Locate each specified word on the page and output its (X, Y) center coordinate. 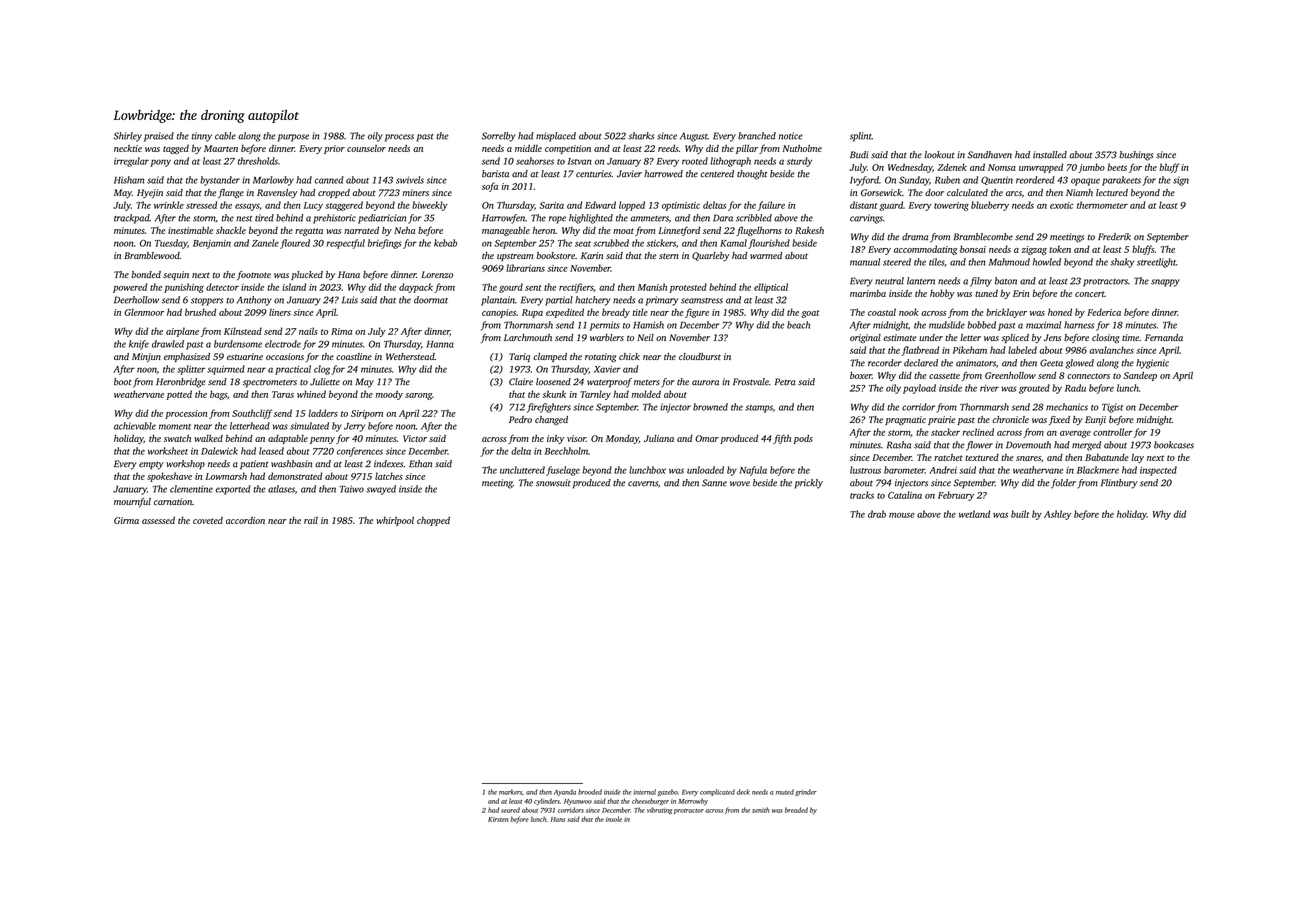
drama (915, 237)
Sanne (714, 483)
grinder (806, 792)
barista (495, 174)
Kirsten (498, 819)
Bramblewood (152, 255)
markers (510, 792)
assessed (158, 520)
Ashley (1057, 515)
